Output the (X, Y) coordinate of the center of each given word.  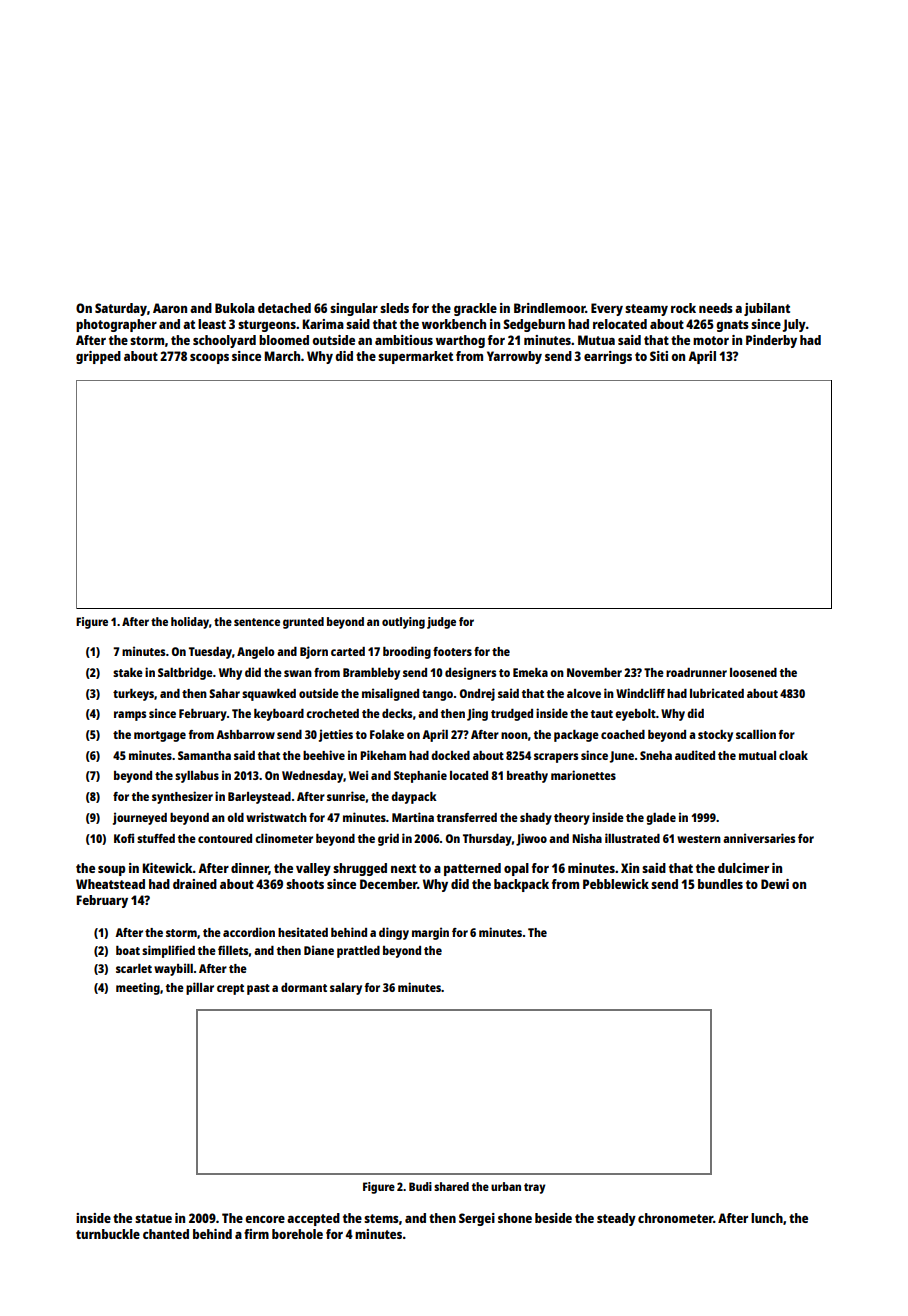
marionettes (583, 775)
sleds (394, 308)
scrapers (556, 758)
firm (256, 1234)
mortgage (160, 736)
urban (506, 1186)
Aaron (170, 308)
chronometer (675, 1218)
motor (711, 340)
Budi (420, 1186)
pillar (200, 988)
